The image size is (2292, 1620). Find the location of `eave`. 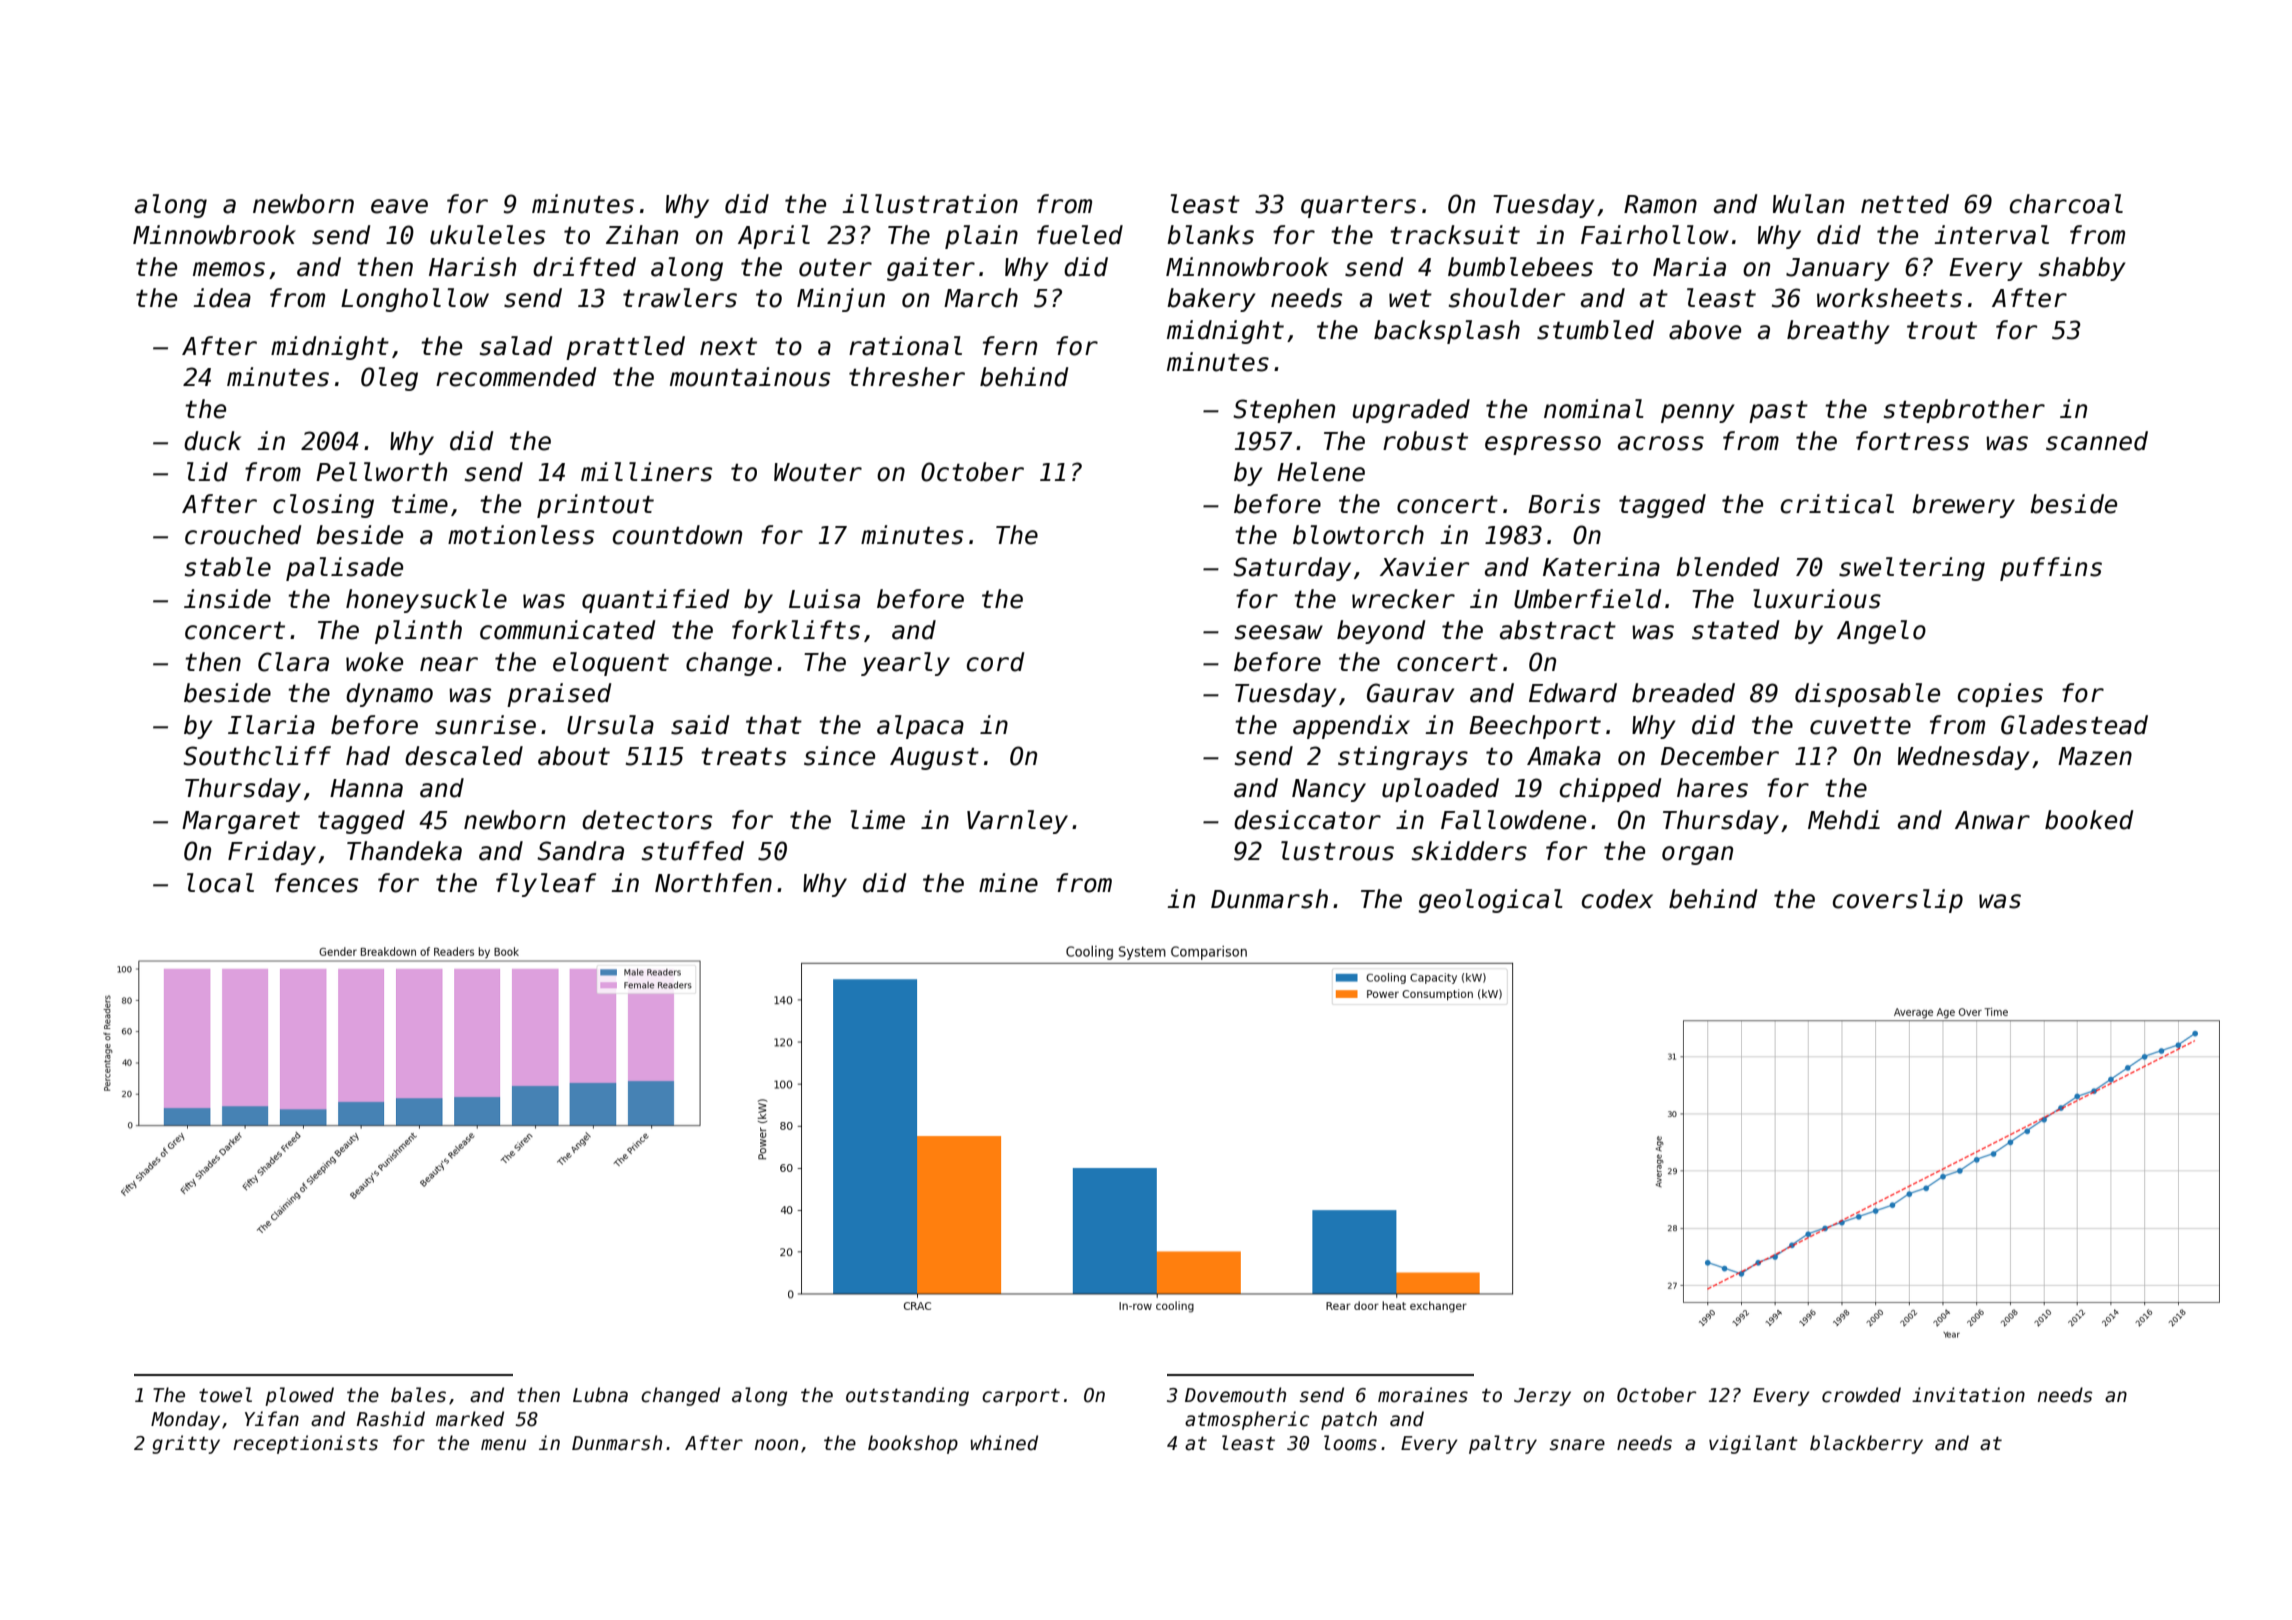

eave is located at coordinates (399, 206).
